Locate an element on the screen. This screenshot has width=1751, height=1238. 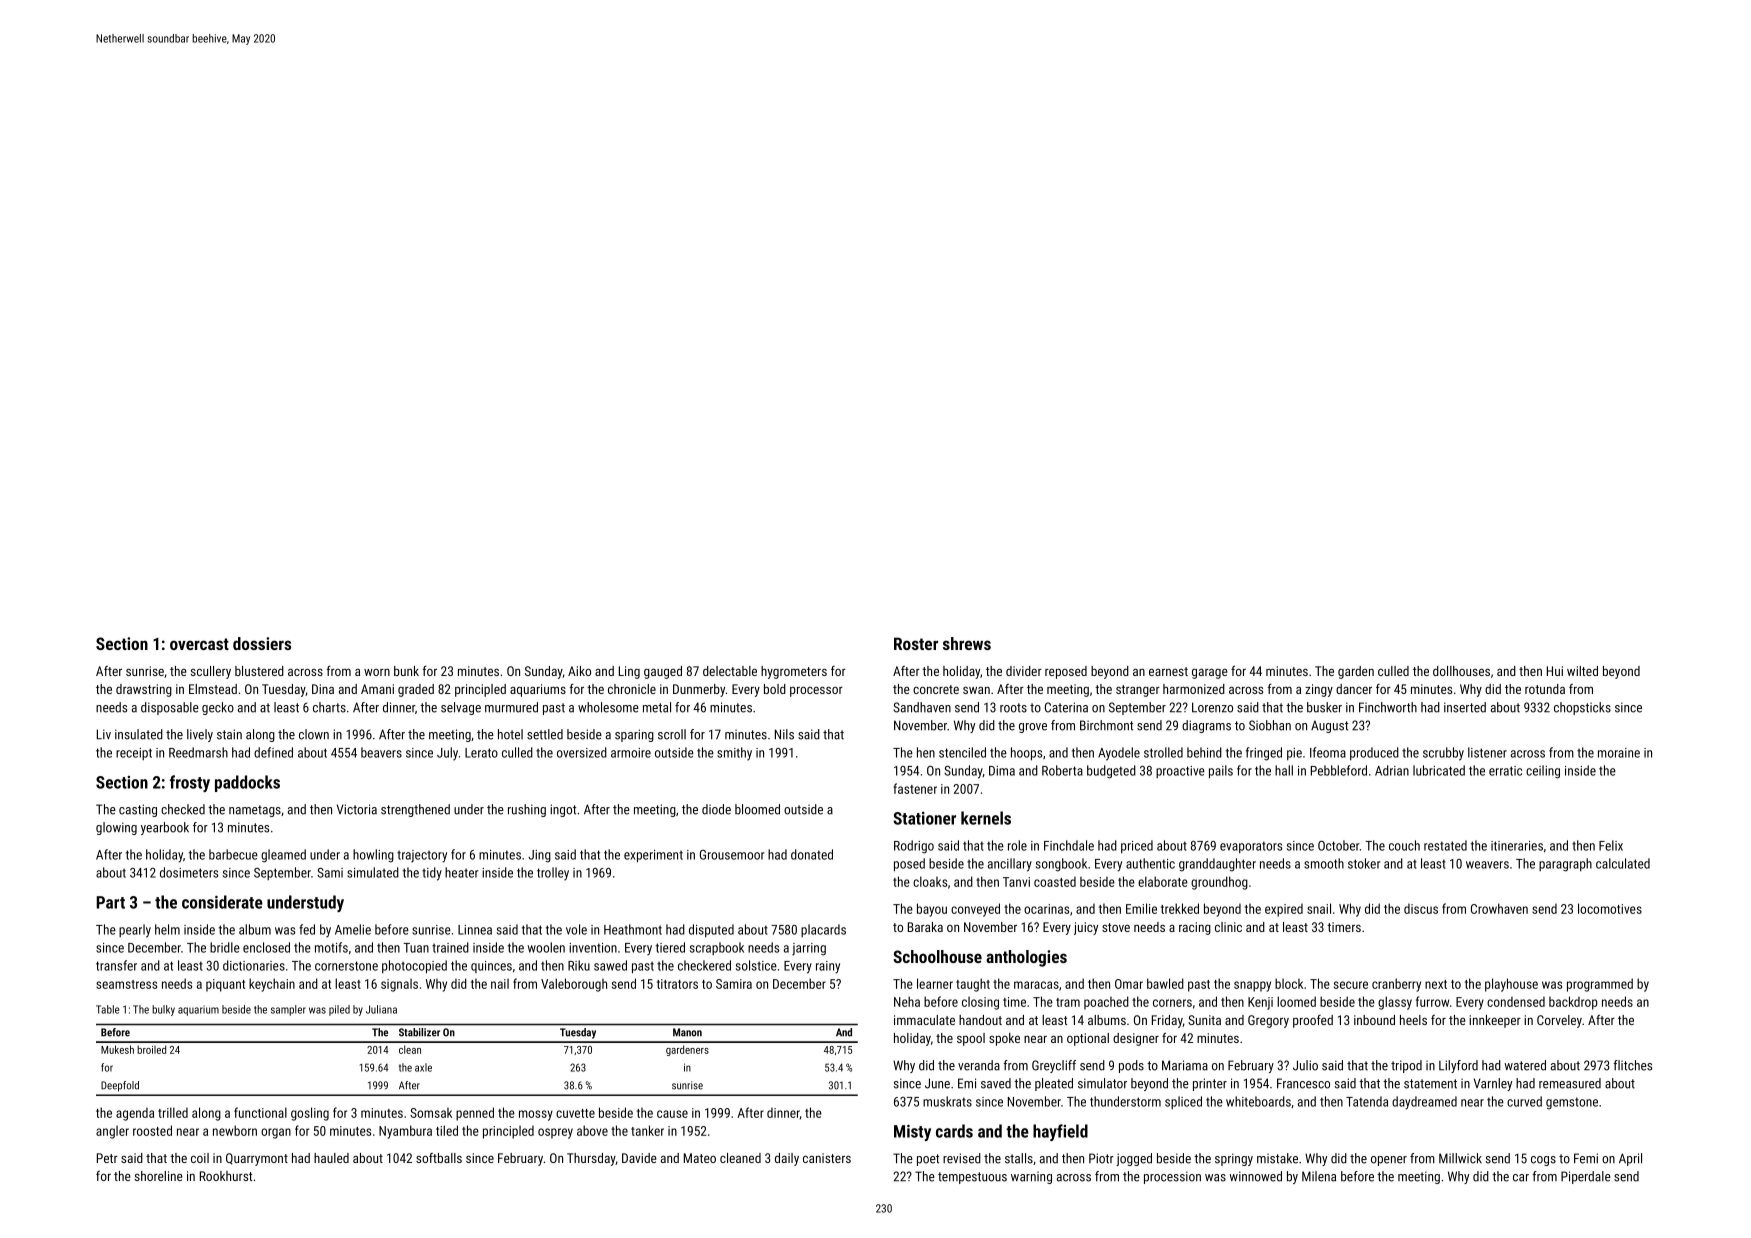
Victoria is located at coordinates (357, 809).
